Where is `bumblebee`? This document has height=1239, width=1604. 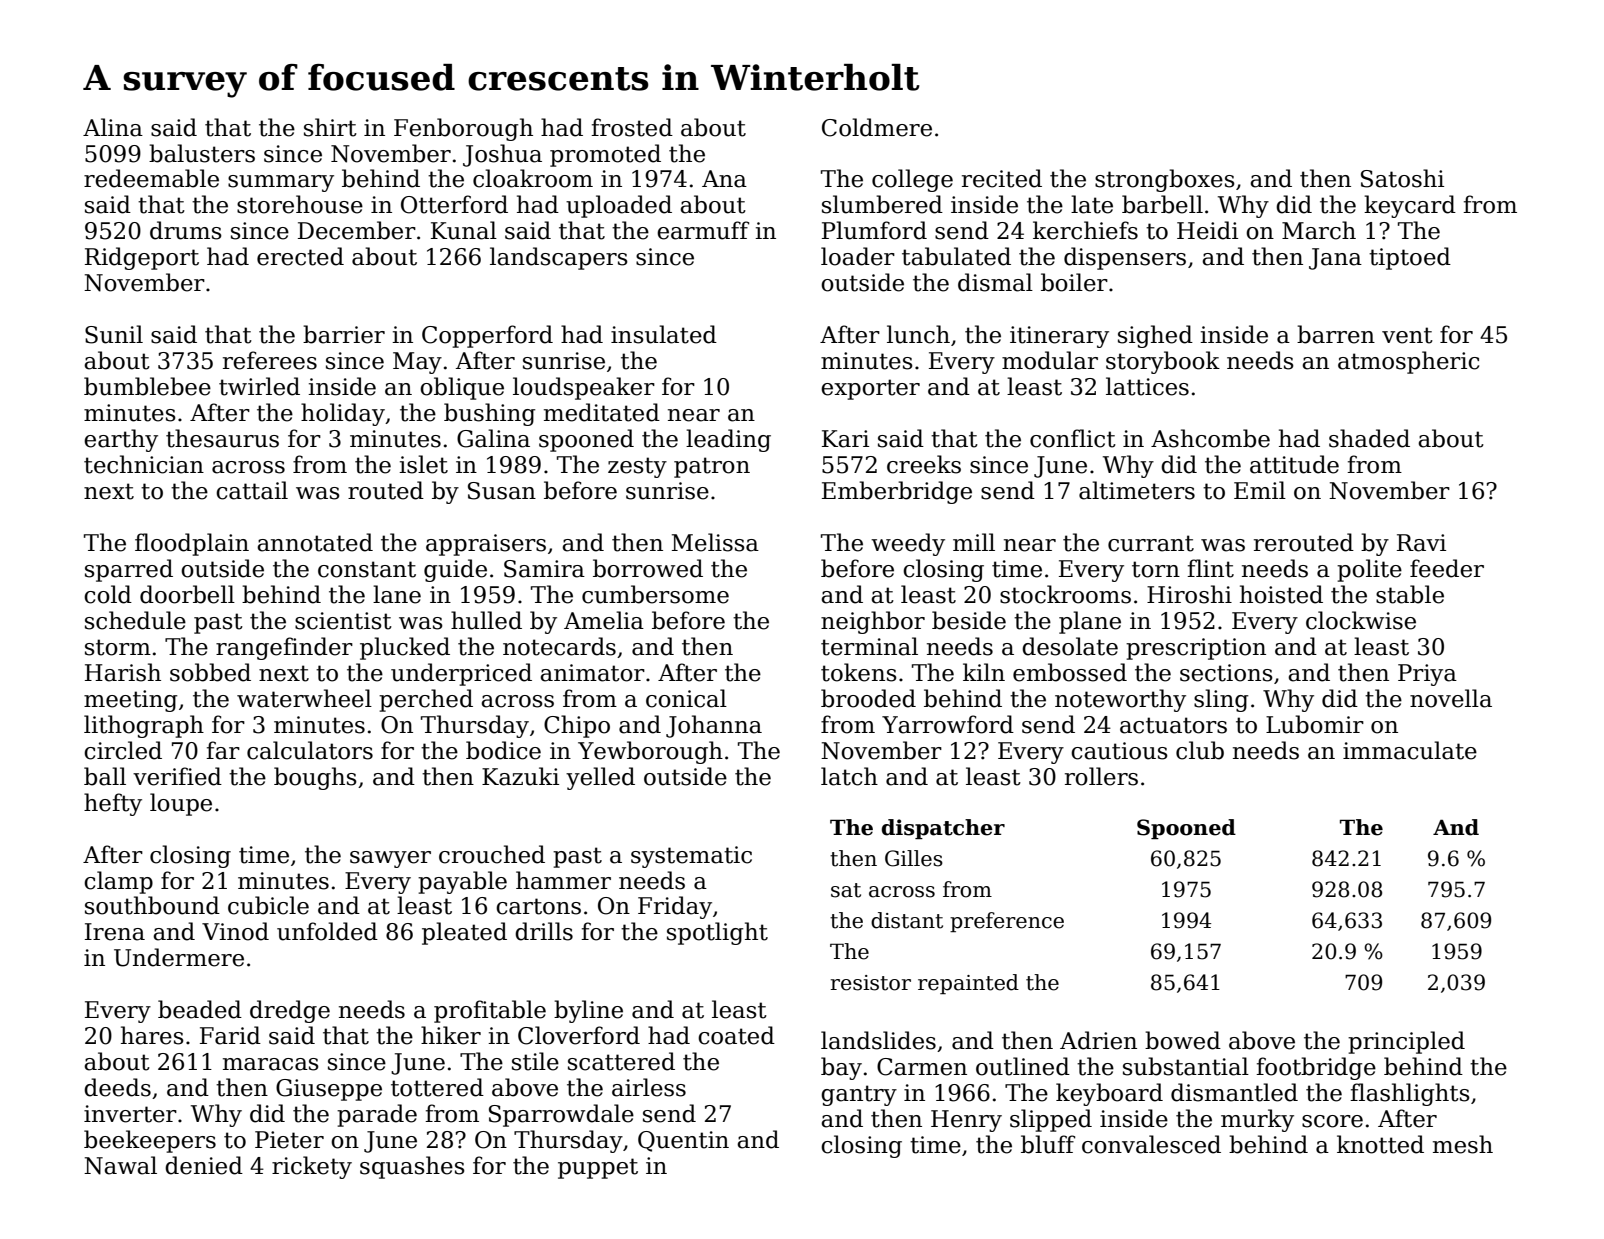
bumblebee is located at coordinates (147, 386).
